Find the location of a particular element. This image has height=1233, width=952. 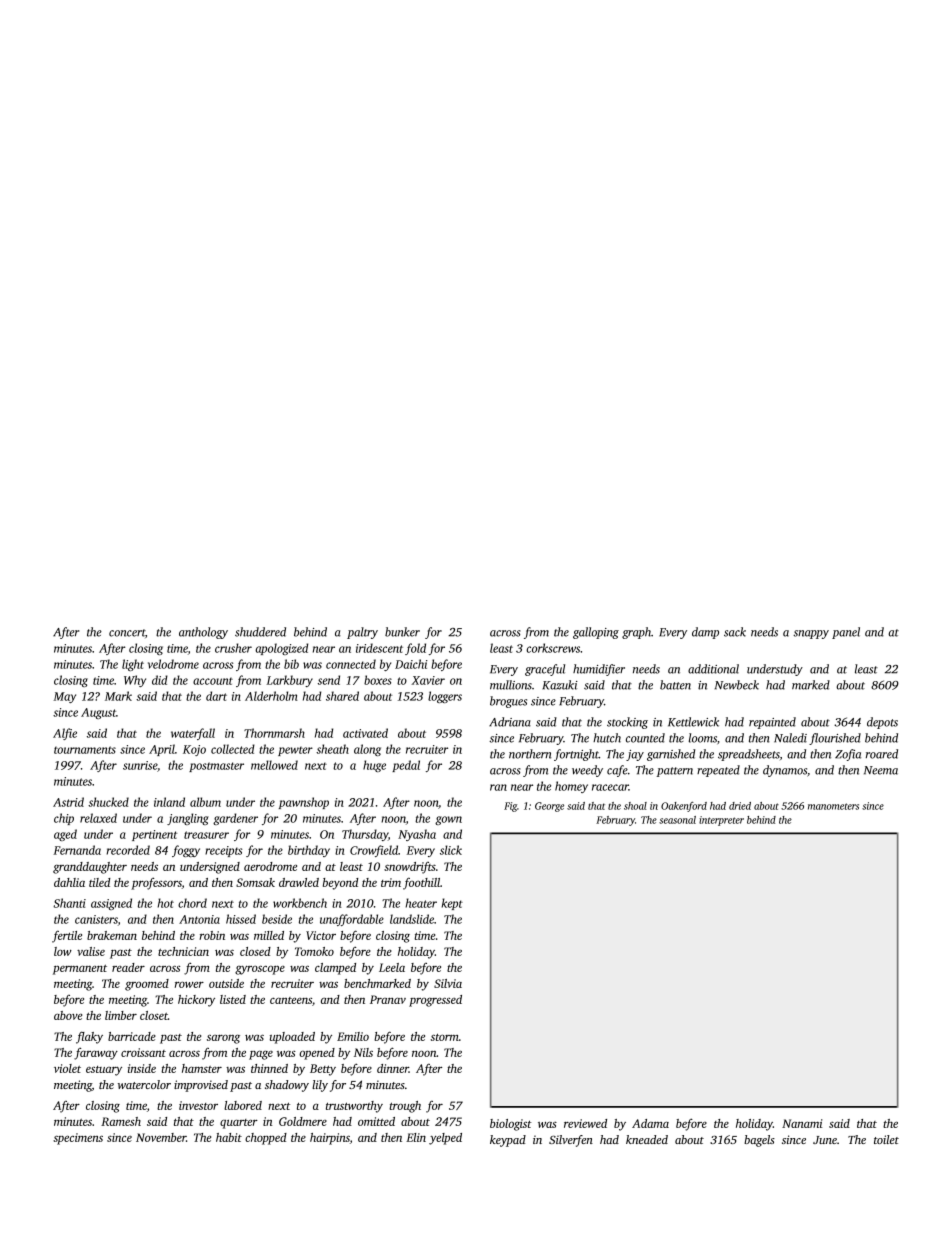

Silvia is located at coordinates (448, 983).
